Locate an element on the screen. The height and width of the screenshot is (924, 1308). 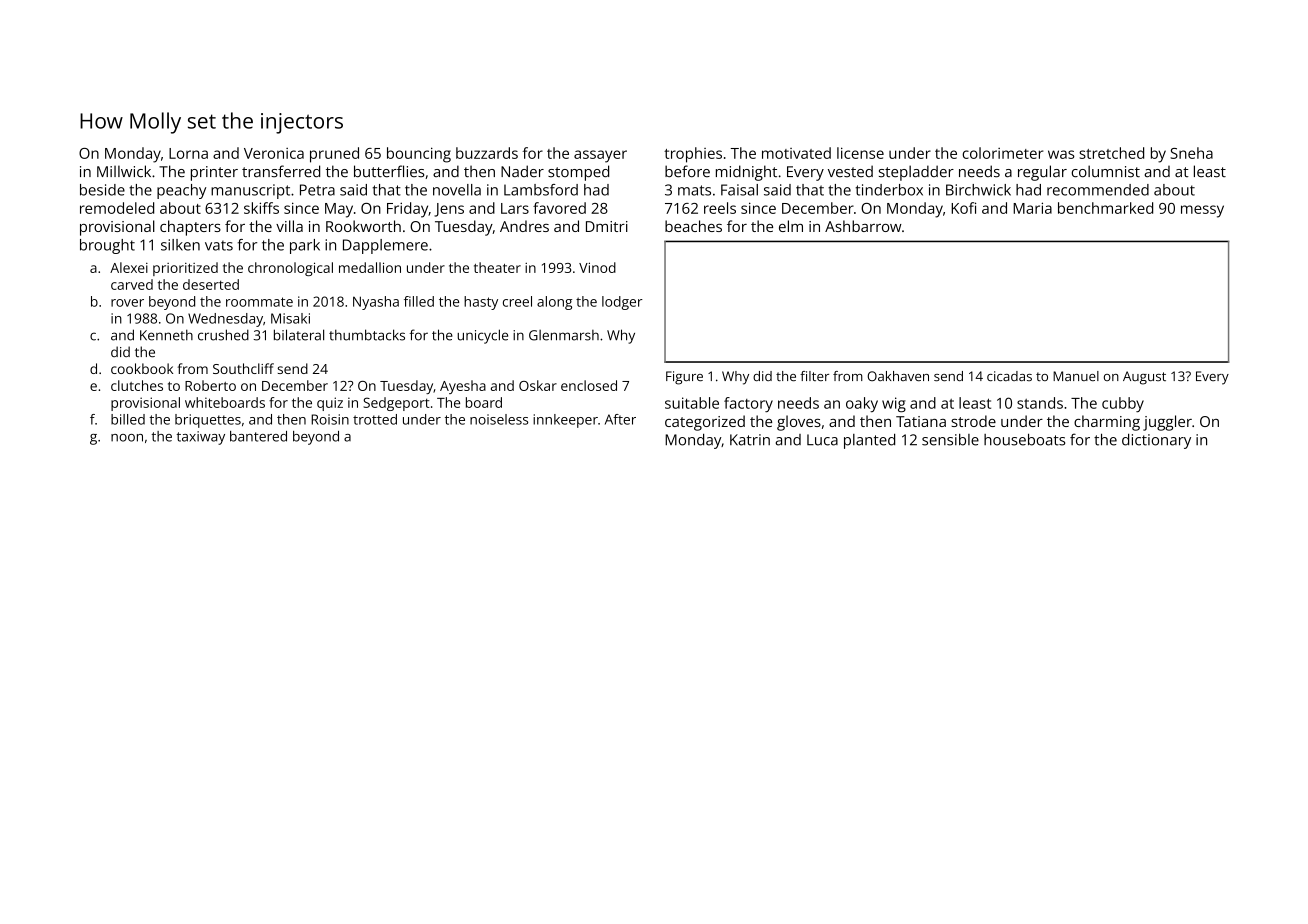
Figure is located at coordinates (684, 378).
